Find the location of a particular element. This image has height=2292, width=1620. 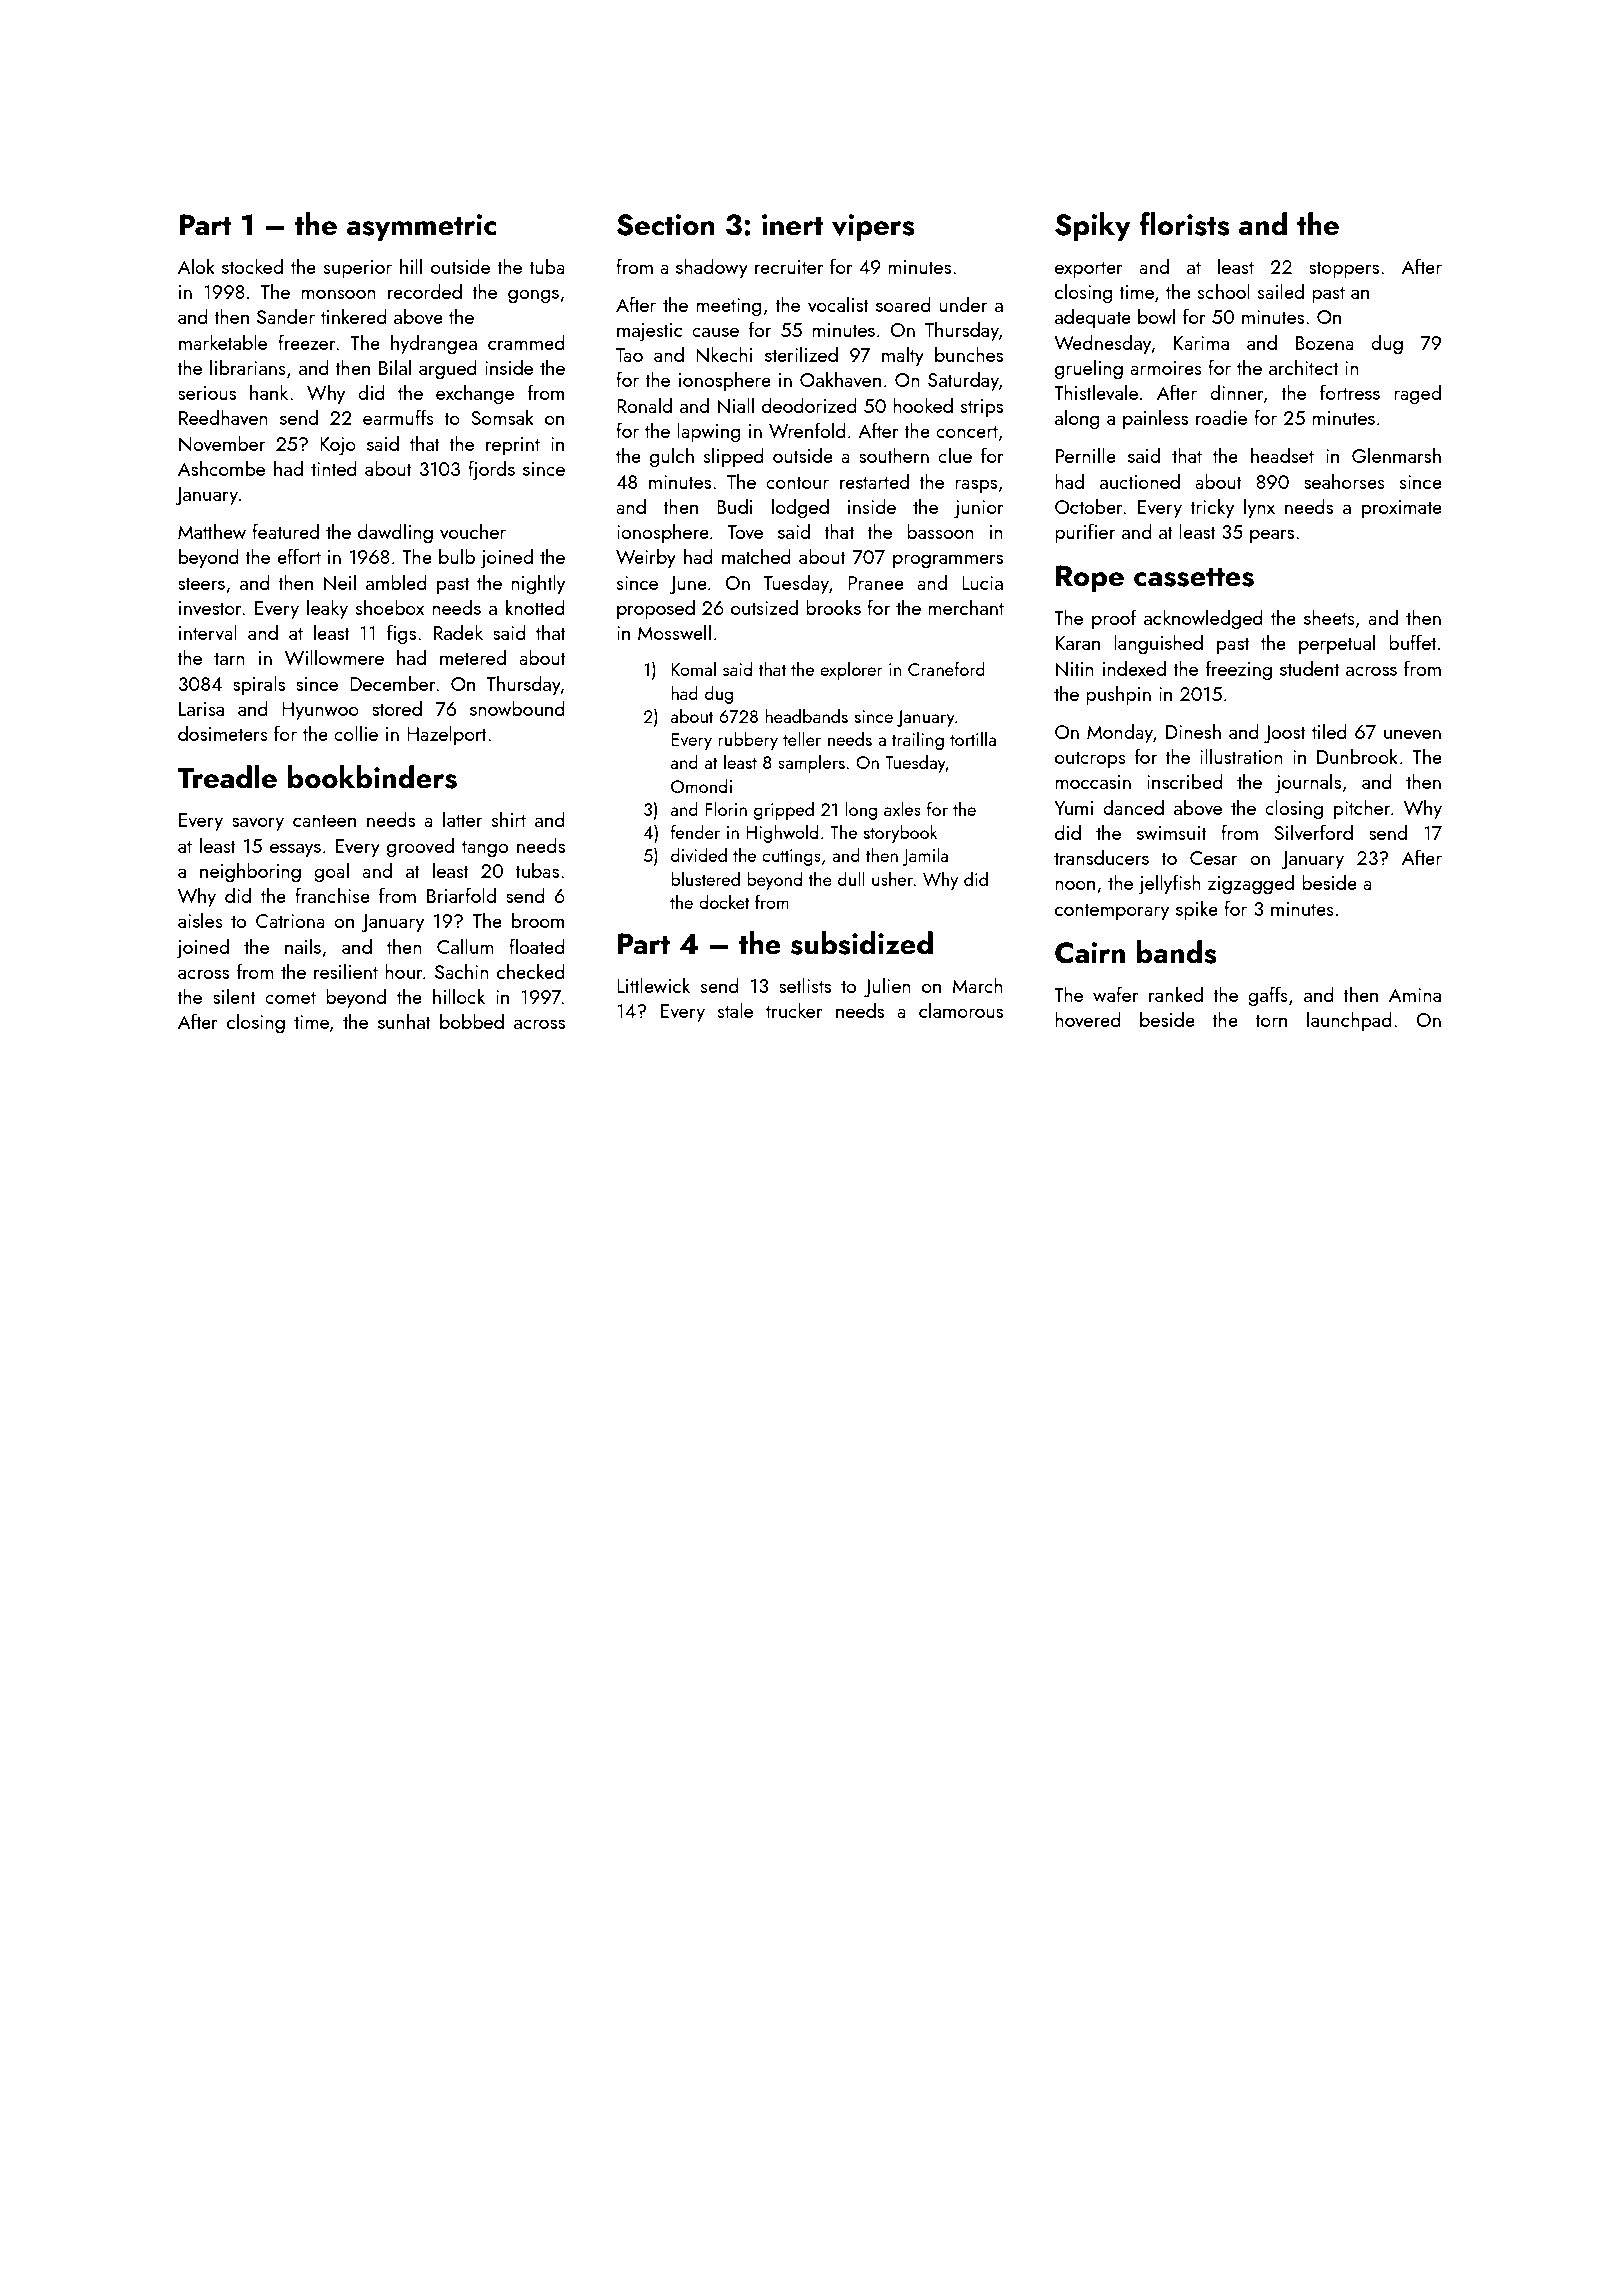

merchant is located at coordinates (966, 607).
